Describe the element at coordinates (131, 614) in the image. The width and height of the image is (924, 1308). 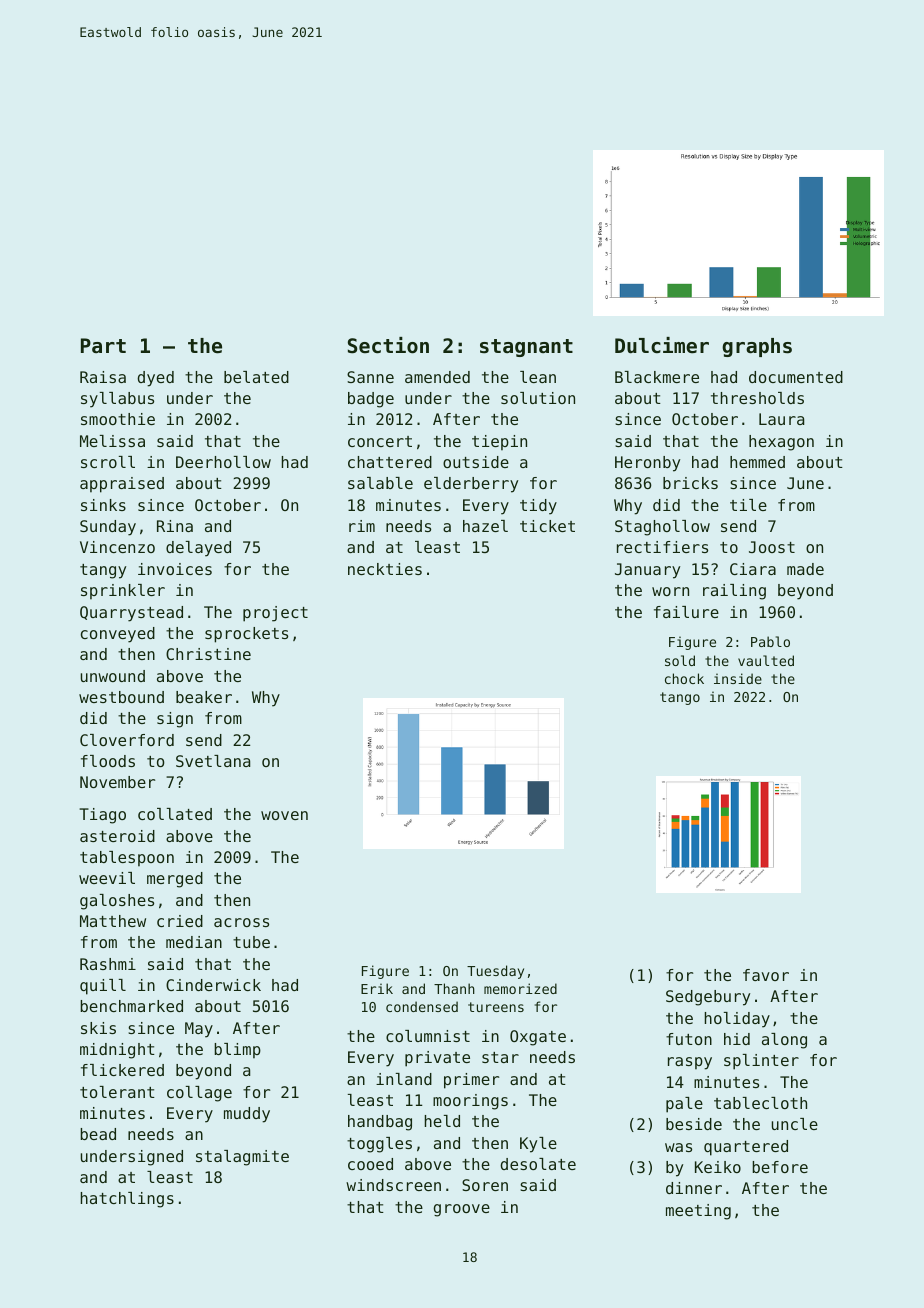
I see `Quarrystead` at that location.
